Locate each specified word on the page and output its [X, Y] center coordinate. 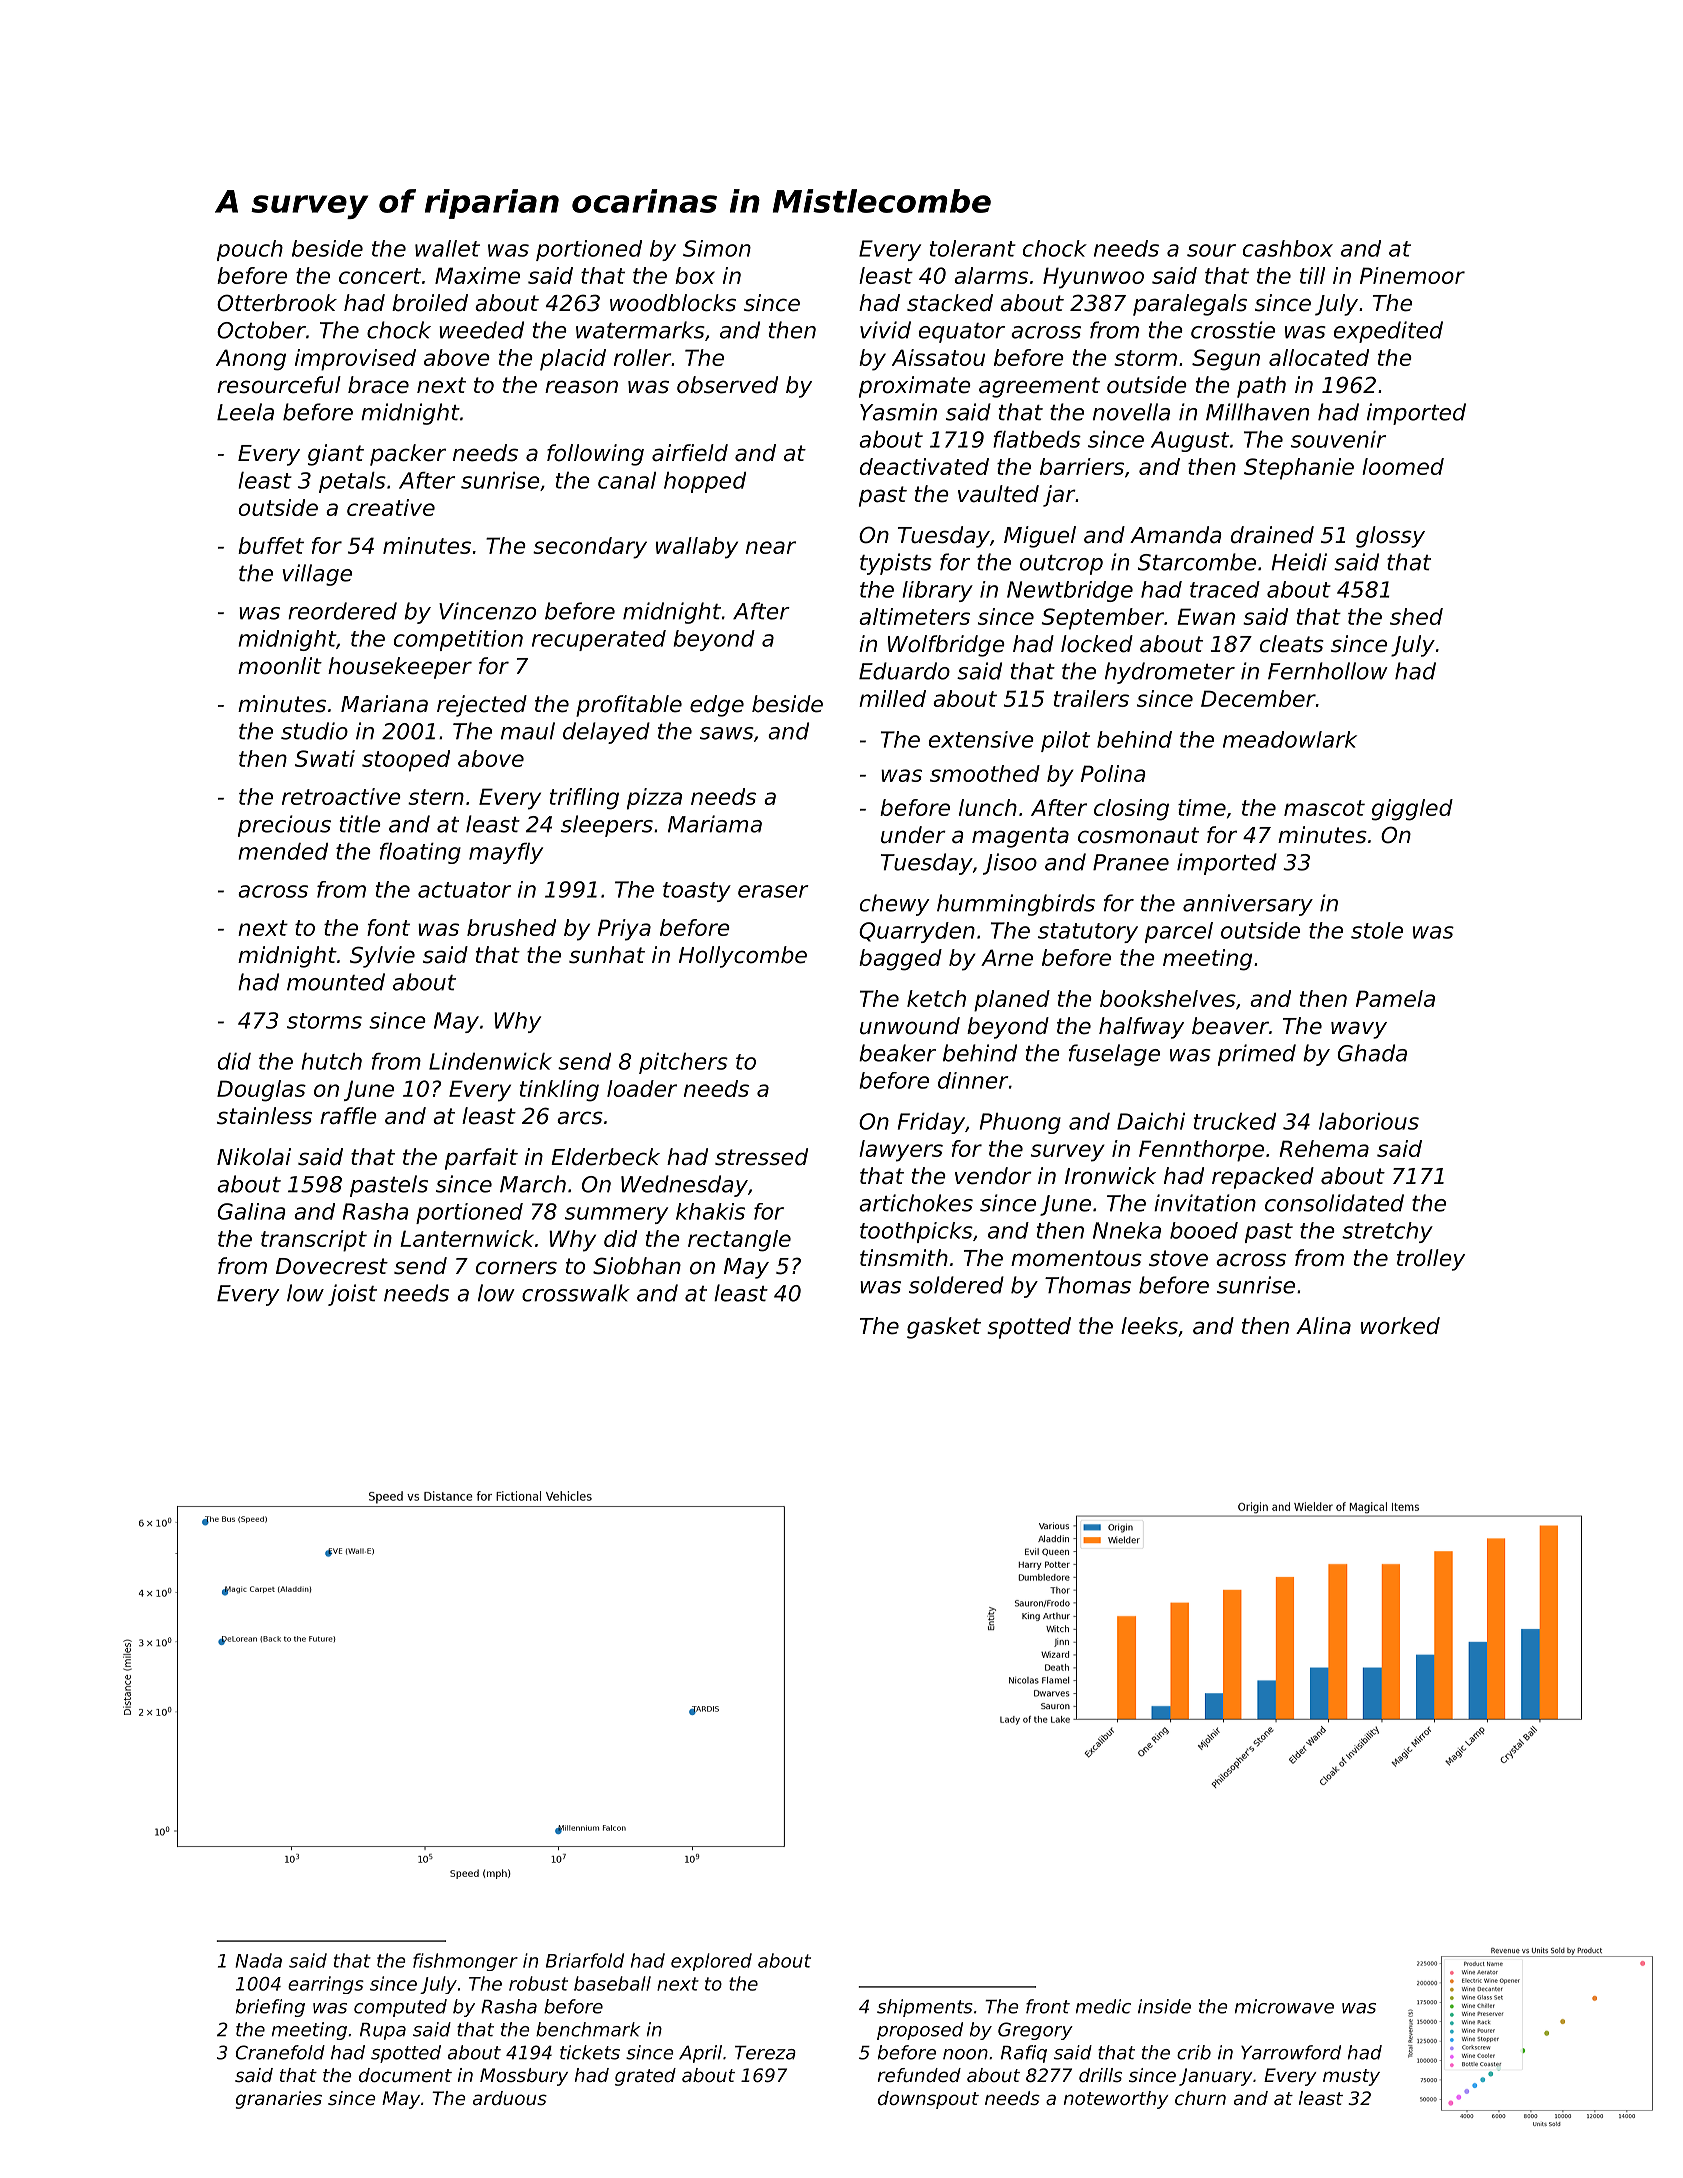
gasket [944, 1328]
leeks [1149, 1326]
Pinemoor [1412, 275]
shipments [925, 2008]
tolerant [973, 248]
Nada [258, 1960]
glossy [1390, 537]
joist [352, 1295]
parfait [481, 1159]
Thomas [1088, 1285]
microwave [1284, 2006]
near [771, 547]
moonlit [280, 666]
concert [380, 276]
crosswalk [576, 1293]
